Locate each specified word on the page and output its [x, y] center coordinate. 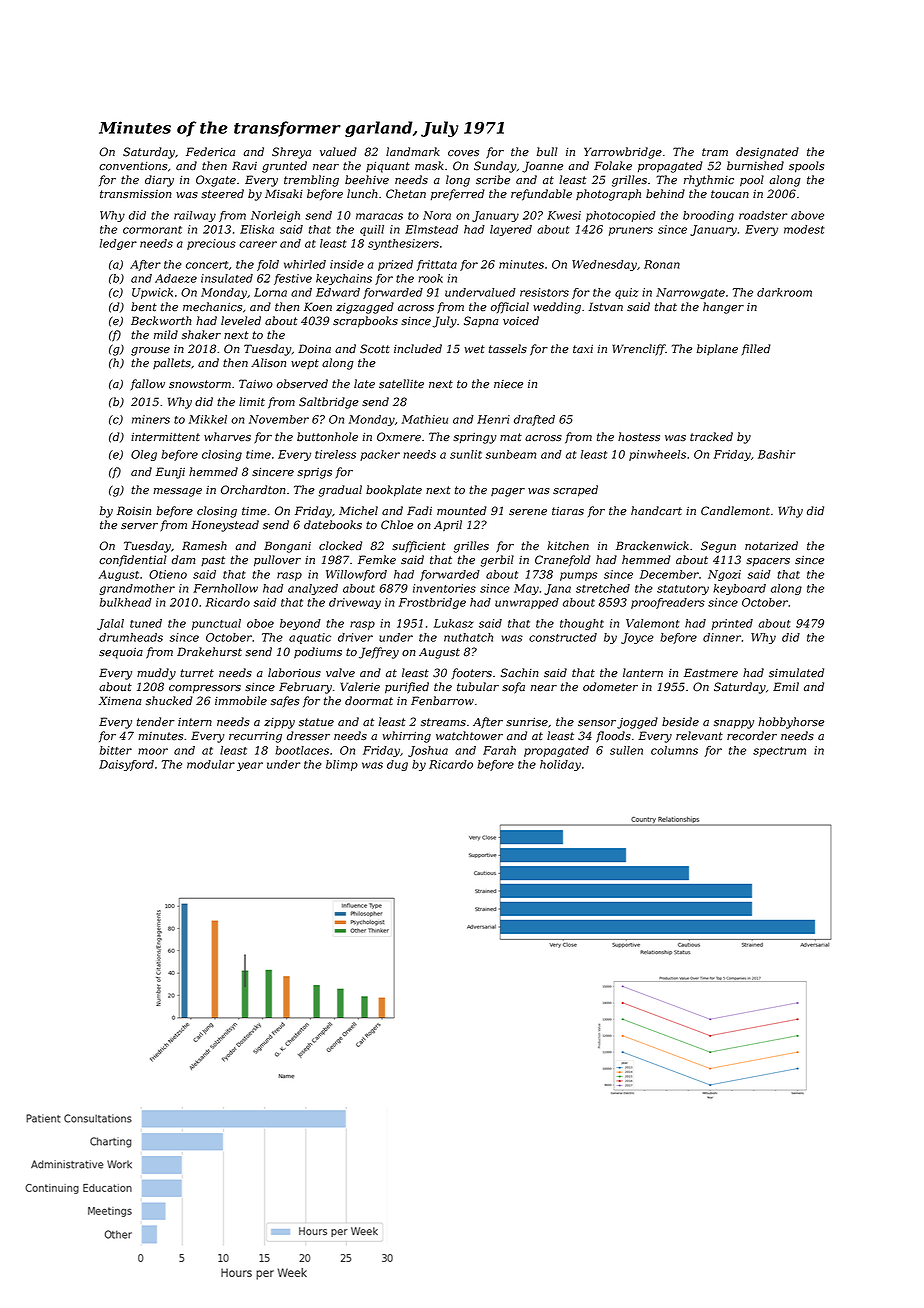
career [258, 244]
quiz [626, 293]
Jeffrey [379, 653]
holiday [560, 765]
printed [732, 624]
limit [252, 401]
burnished [755, 165]
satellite [401, 384]
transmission [136, 194]
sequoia [121, 653]
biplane [717, 349]
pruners [631, 231]
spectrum [779, 752]
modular [211, 764]
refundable [541, 195]
